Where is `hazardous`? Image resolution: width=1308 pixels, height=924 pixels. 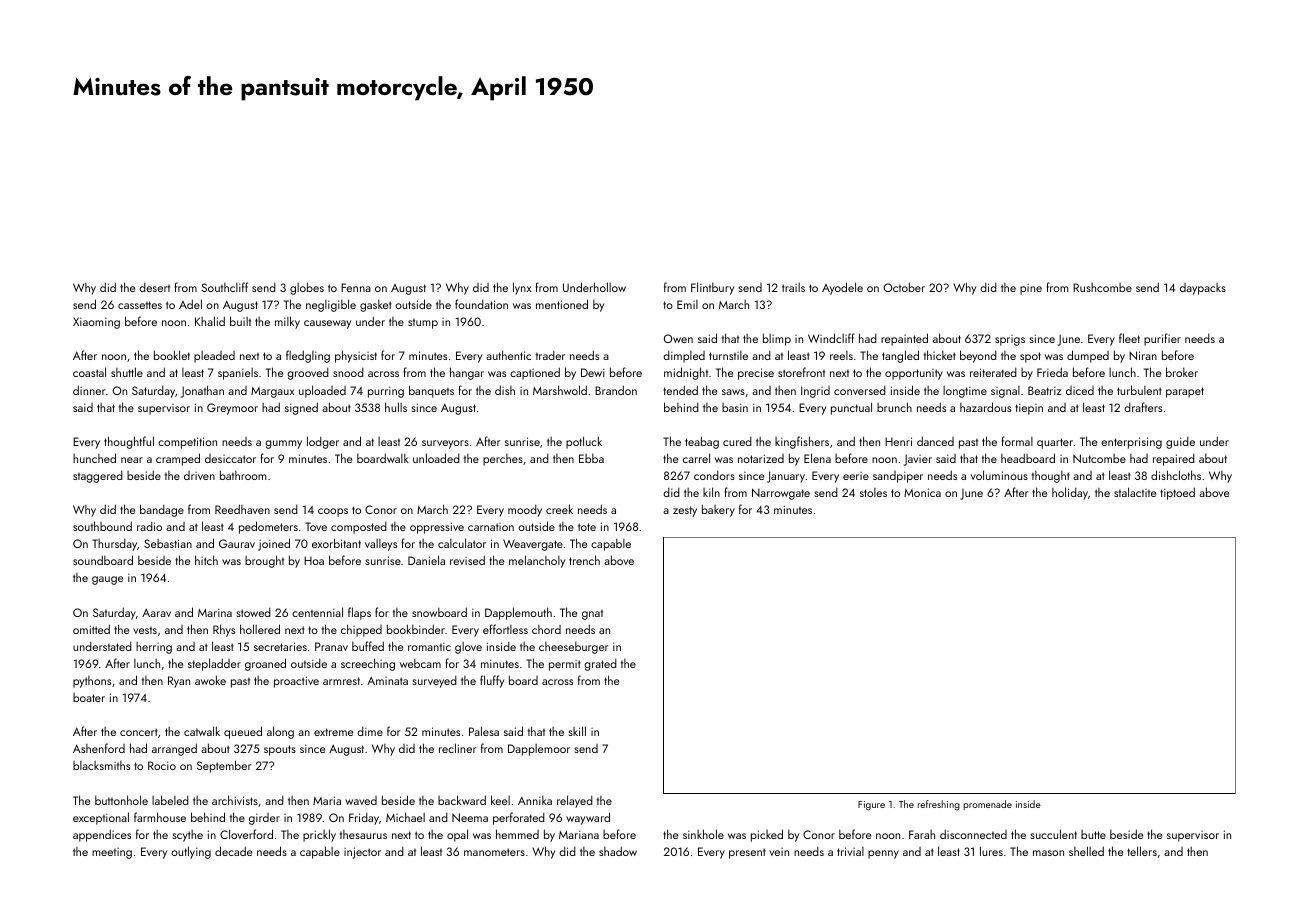
hazardous is located at coordinates (985, 407).
